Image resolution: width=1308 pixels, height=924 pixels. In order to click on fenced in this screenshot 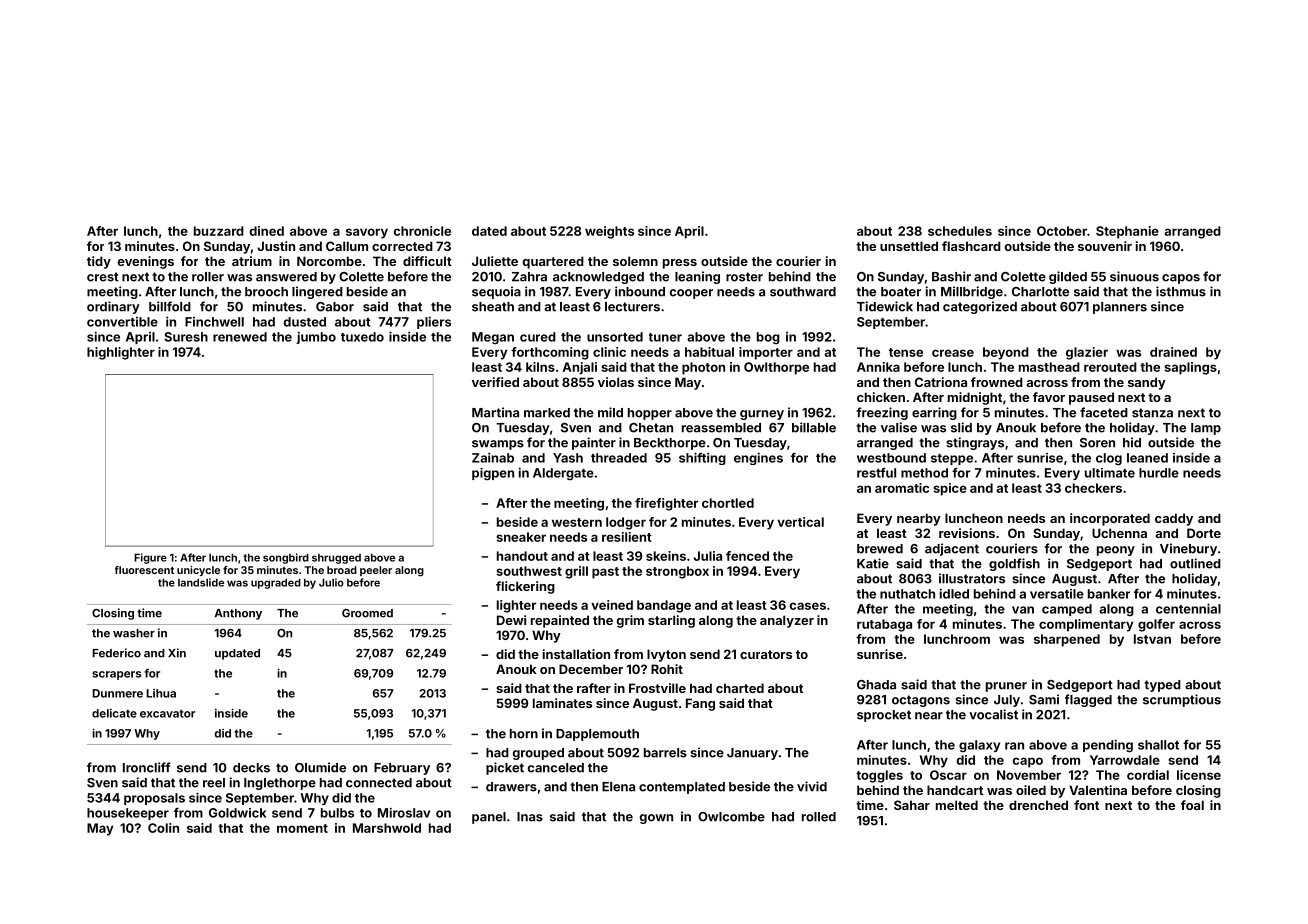, I will do `click(747, 556)`.
